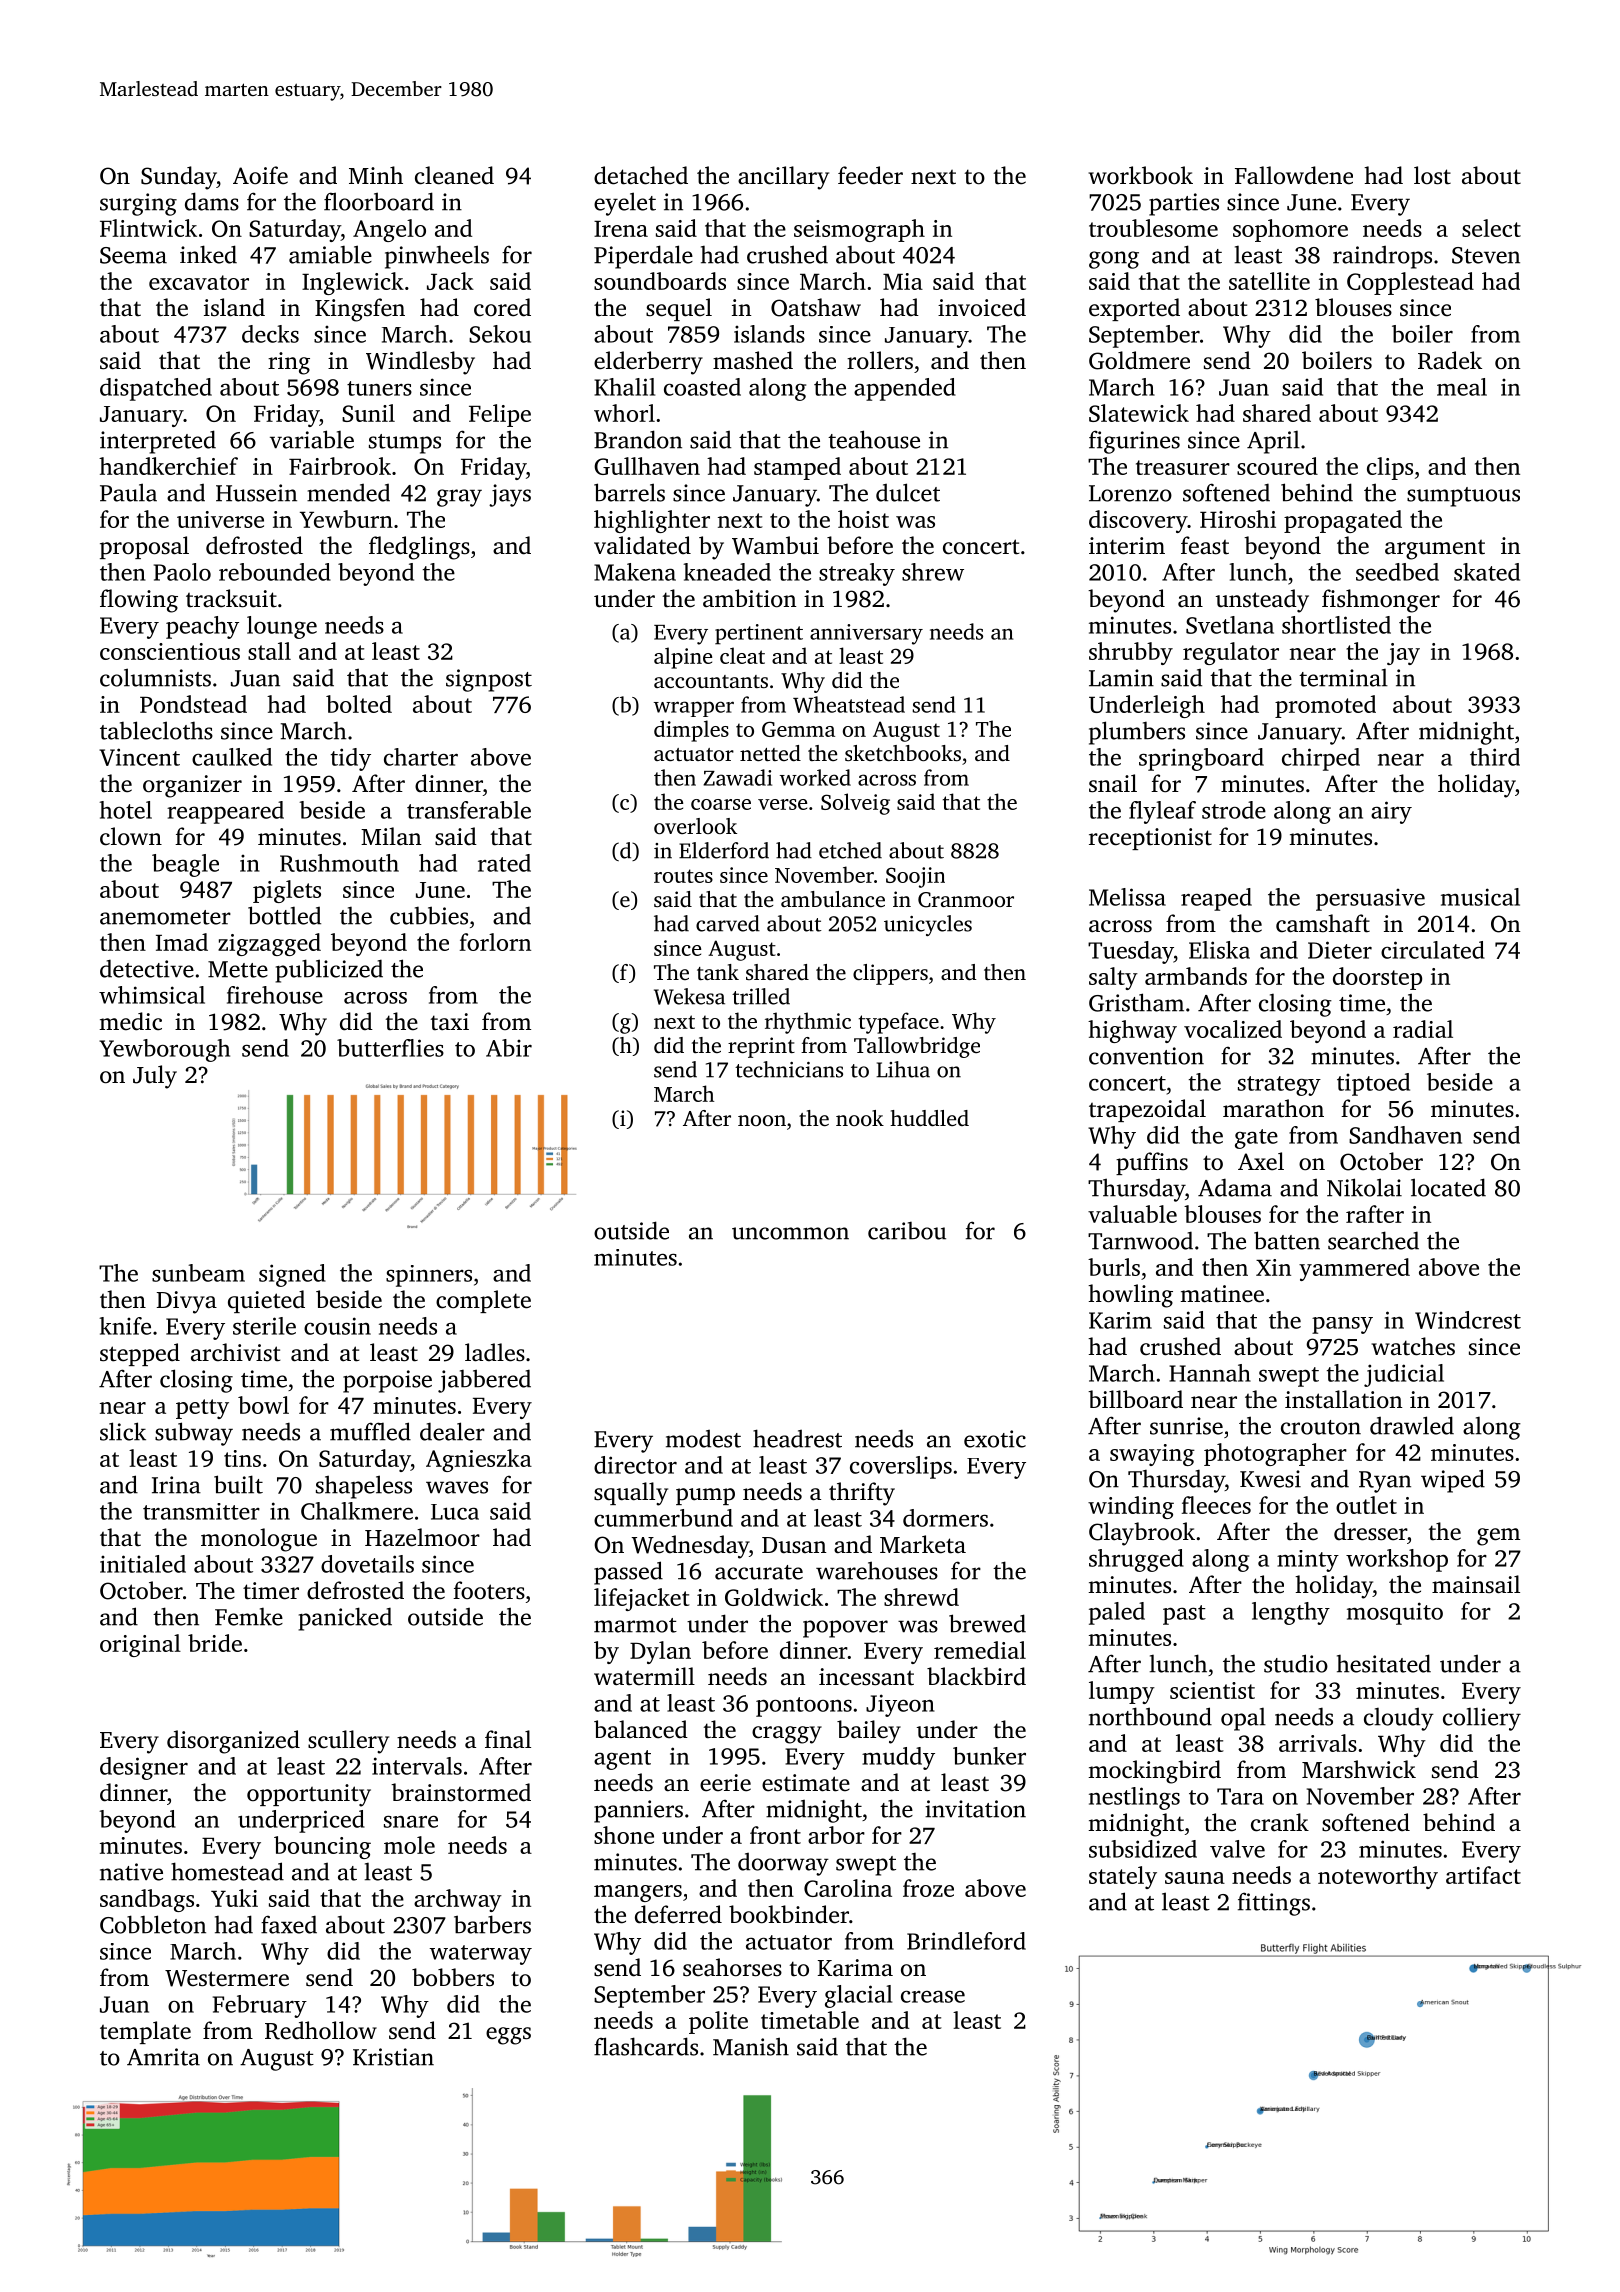 The width and height of the screenshot is (1620, 2292). I want to click on exported, so click(1134, 309).
